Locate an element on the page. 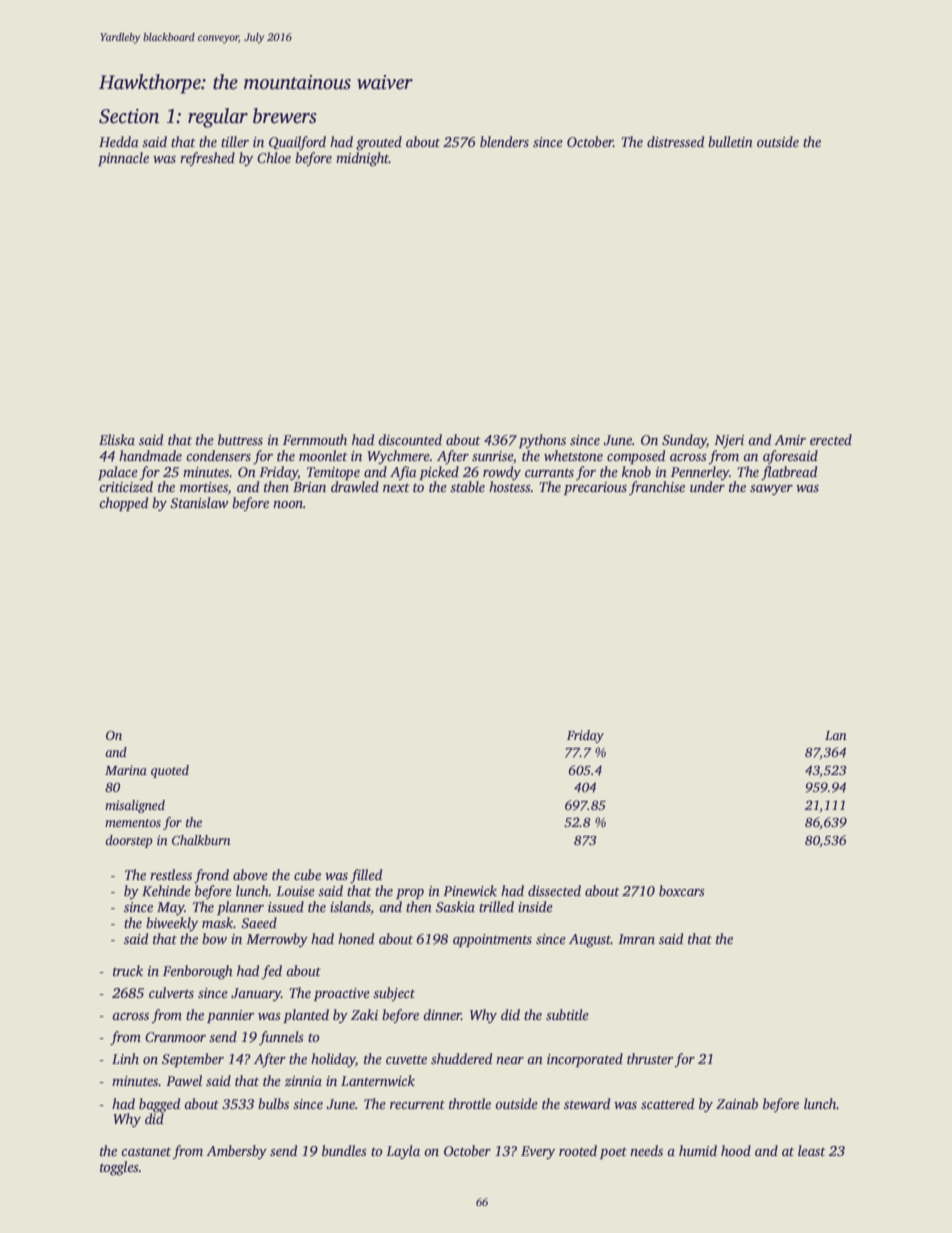 Image resolution: width=952 pixels, height=1233 pixels. bulletin is located at coordinates (730, 141).
